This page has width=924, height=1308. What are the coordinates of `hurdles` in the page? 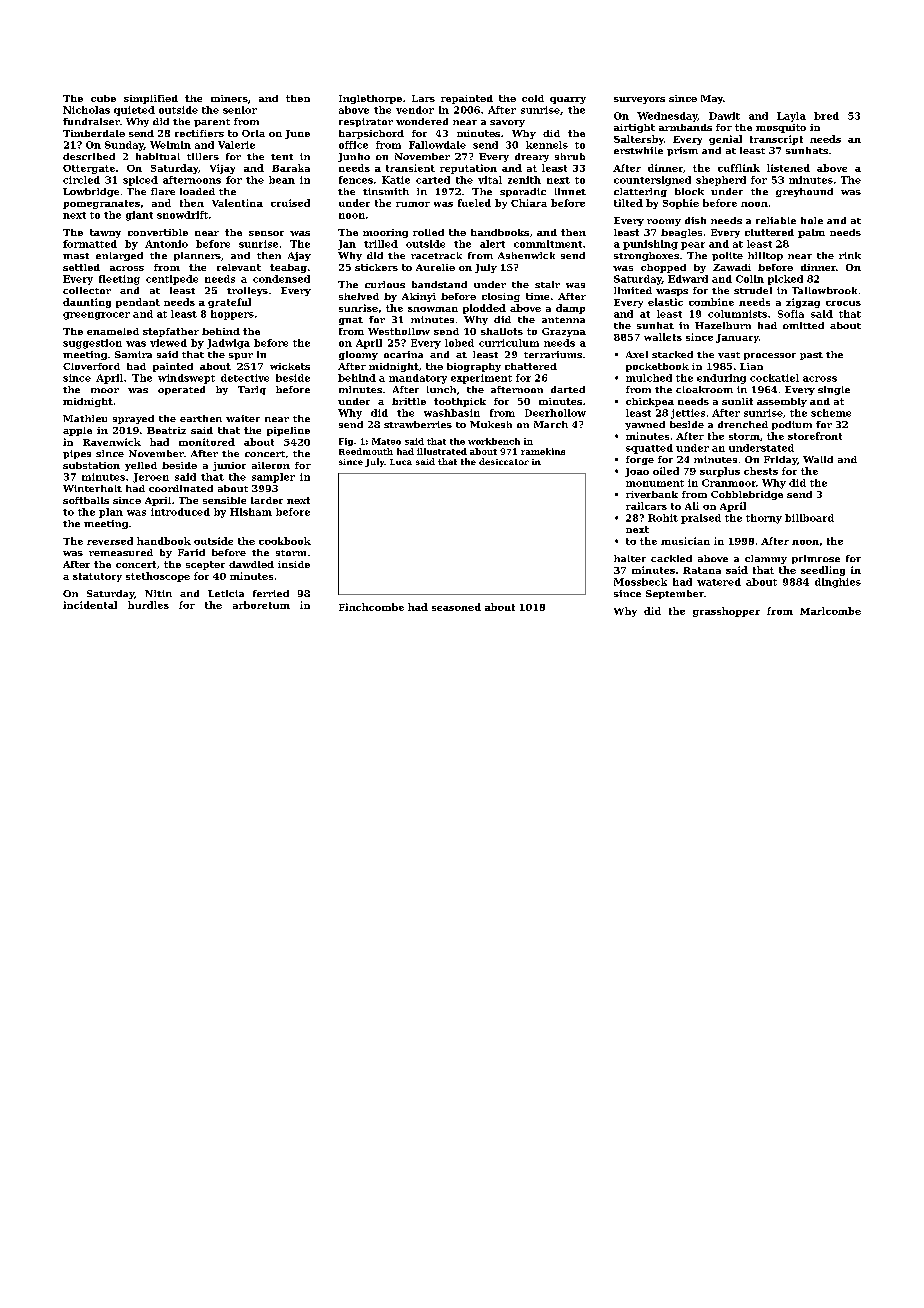 It's located at (148, 605).
